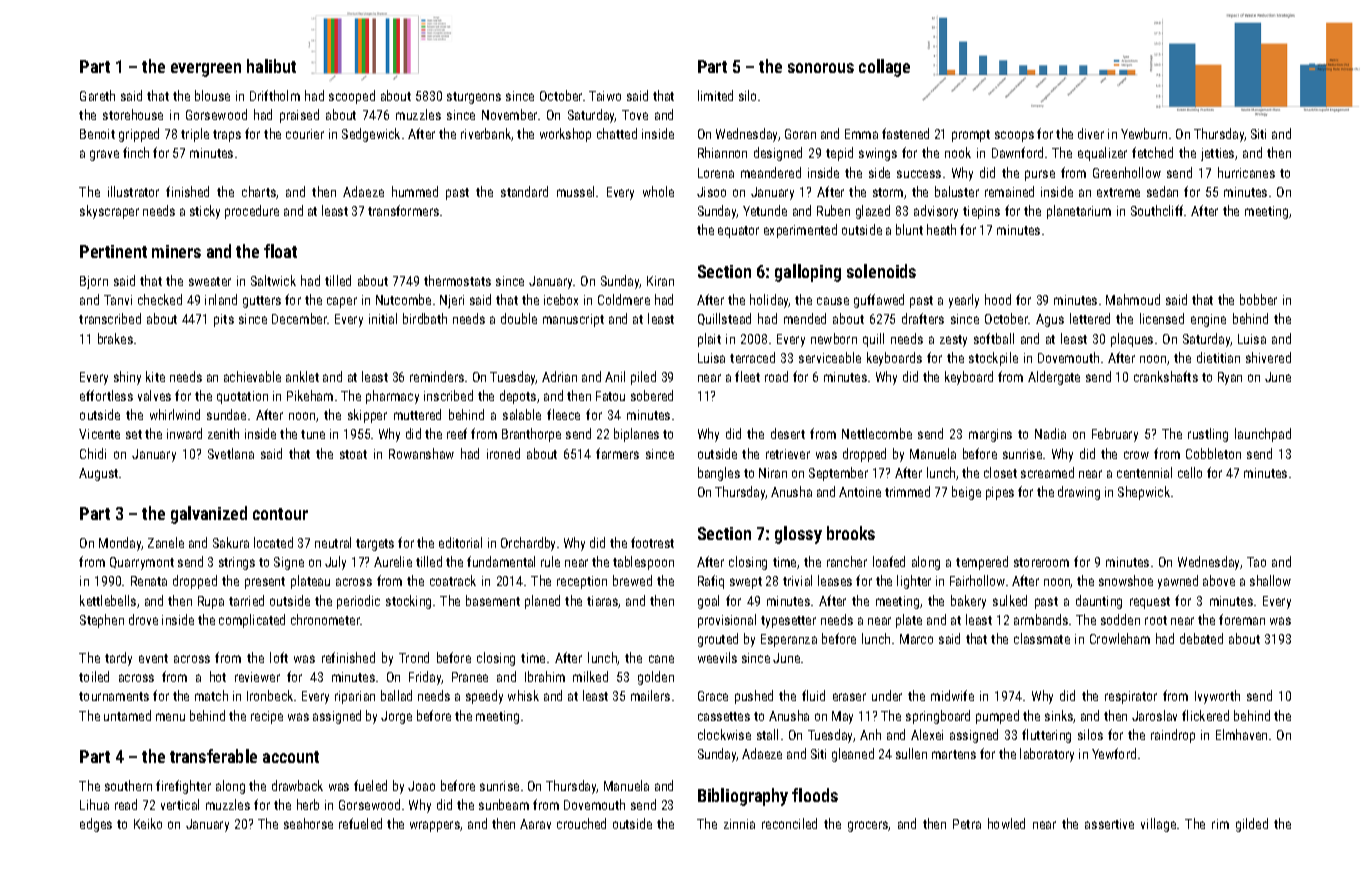 The width and height of the image is (1372, 887). What do you see at coordinates (542, 602) in the image?
I see `planed` at bounding box center [542, 602].
